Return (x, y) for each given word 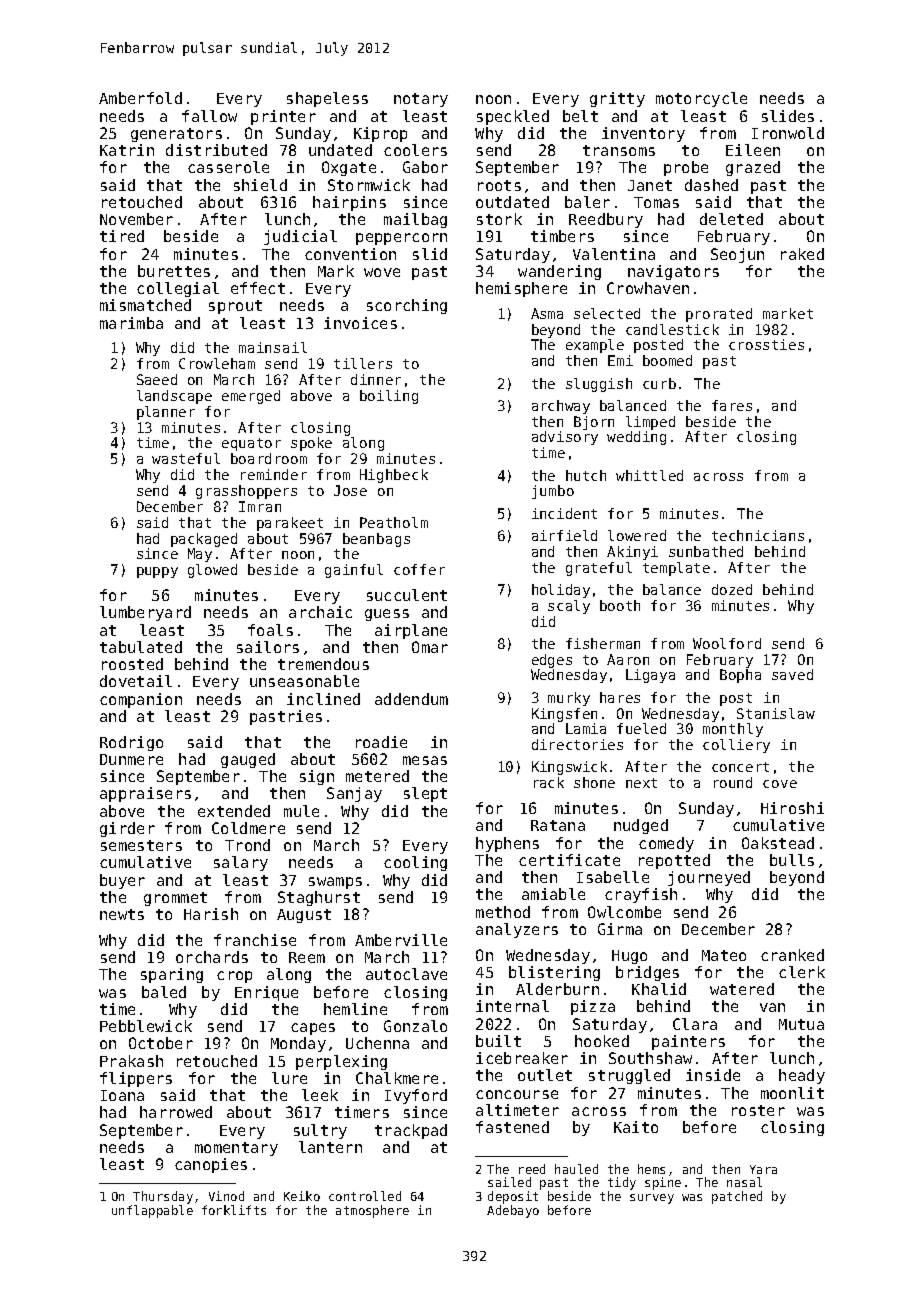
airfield (564, 535)
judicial (300, 237)
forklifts (234, 1210)
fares (732, 405)
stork (499, 219)
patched (737, 1197)
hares (620, 697)
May (200, 555)
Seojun (737, 255)
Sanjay (354, 794)
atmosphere (372, 1211)
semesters (141, 845)
